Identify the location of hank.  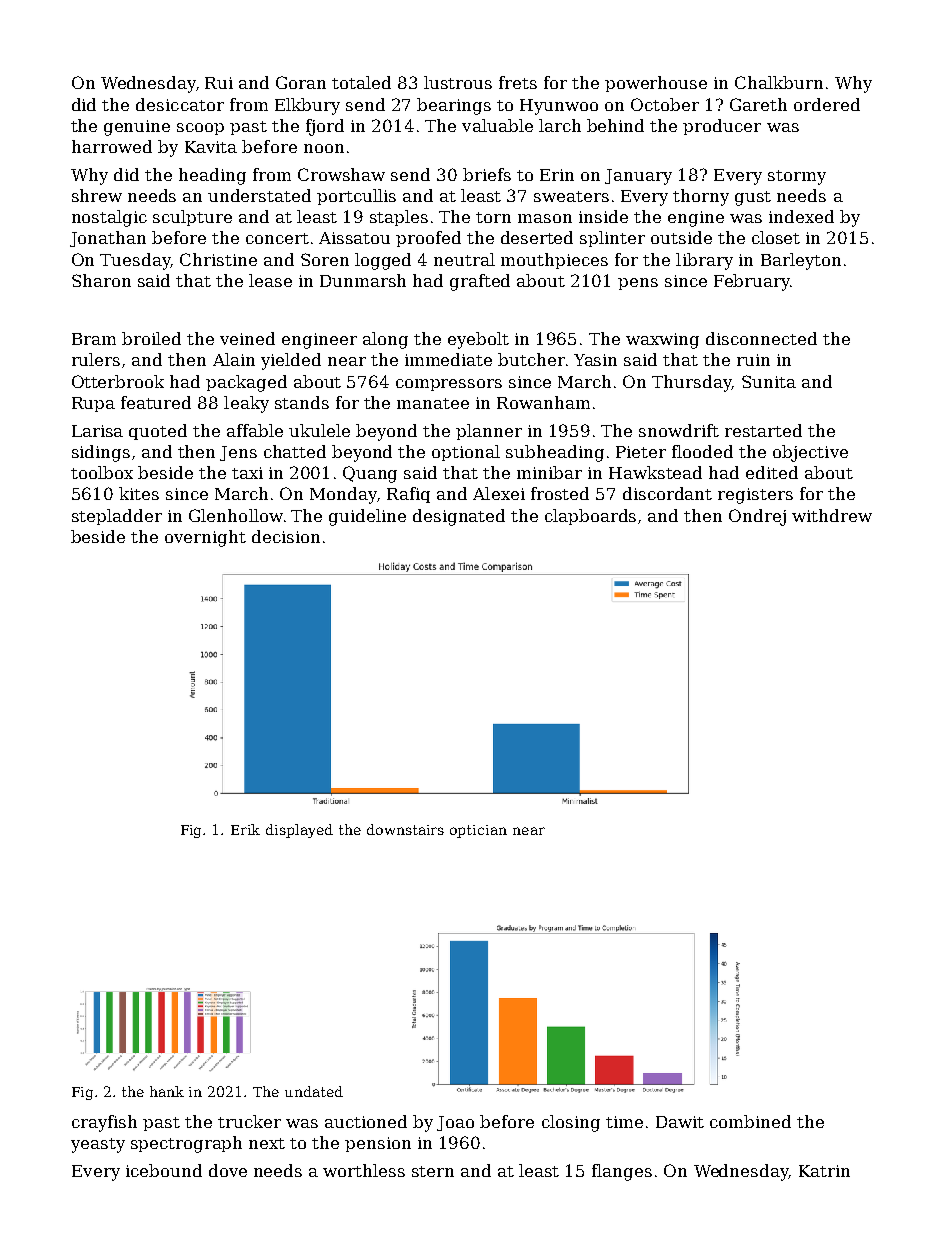
(167, 1091).
